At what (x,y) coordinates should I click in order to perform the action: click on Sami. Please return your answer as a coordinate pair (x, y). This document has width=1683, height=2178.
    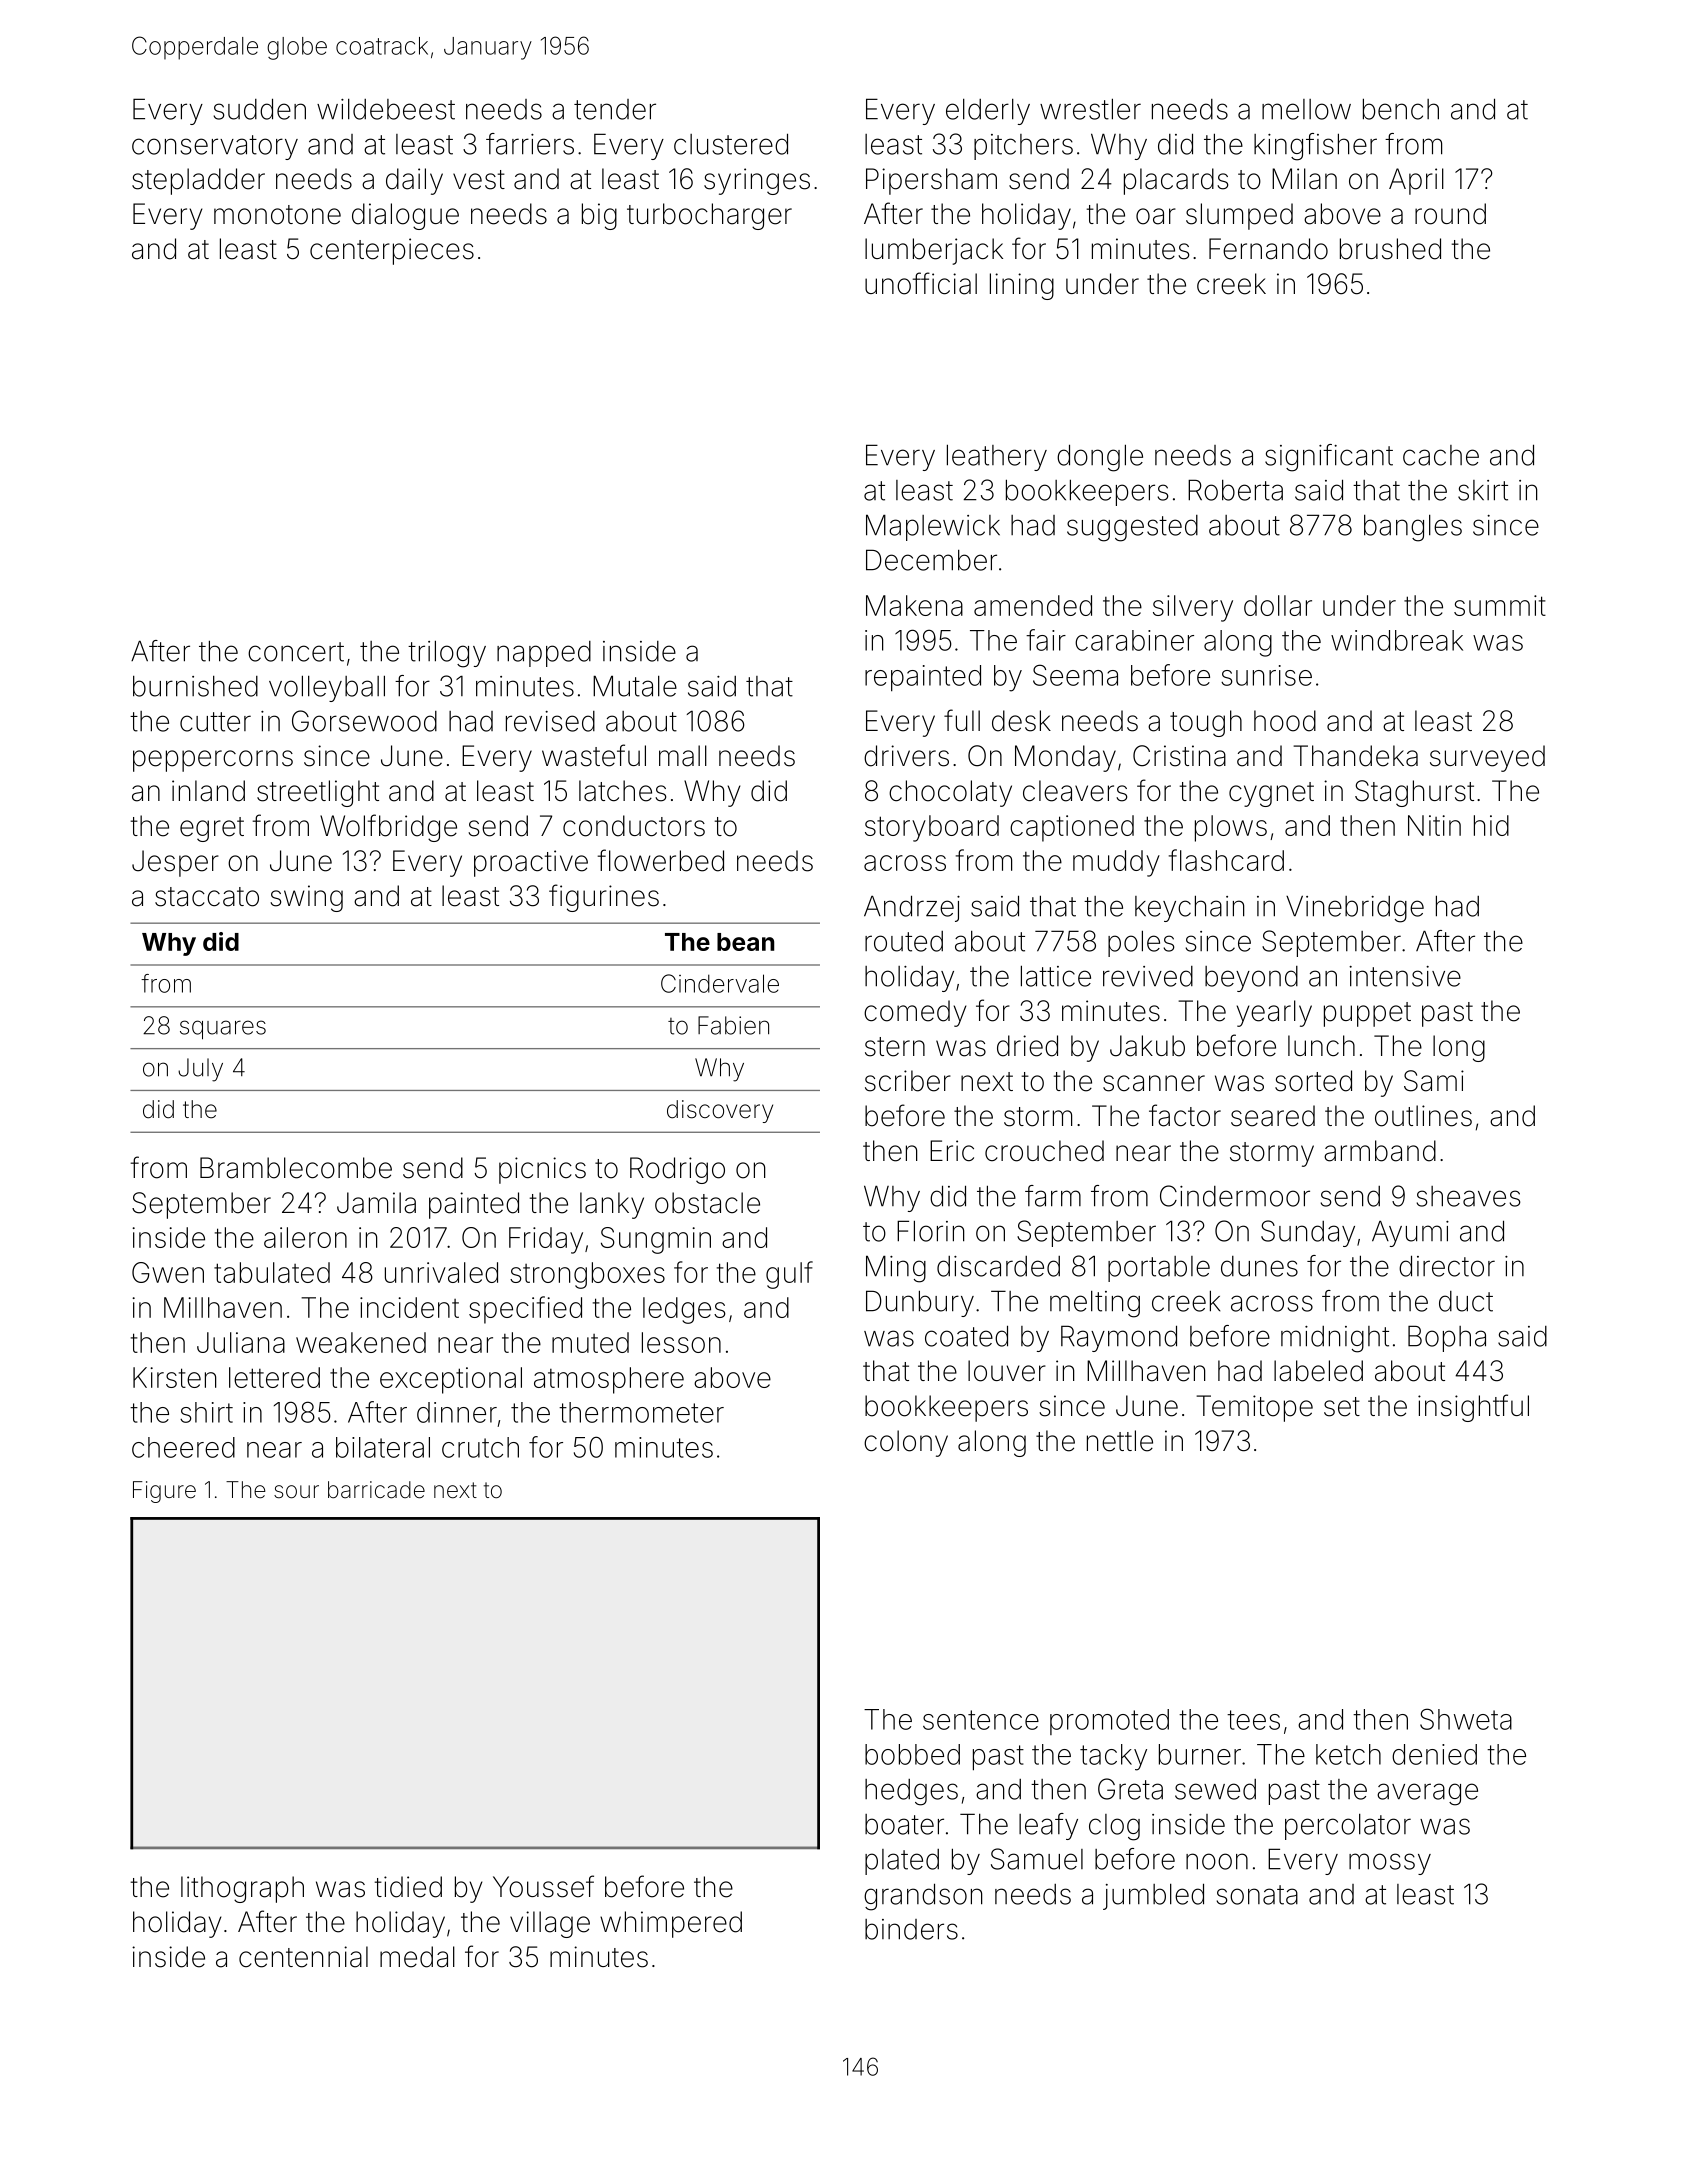
    Looking at the image, I should click on (1434, 1081).
